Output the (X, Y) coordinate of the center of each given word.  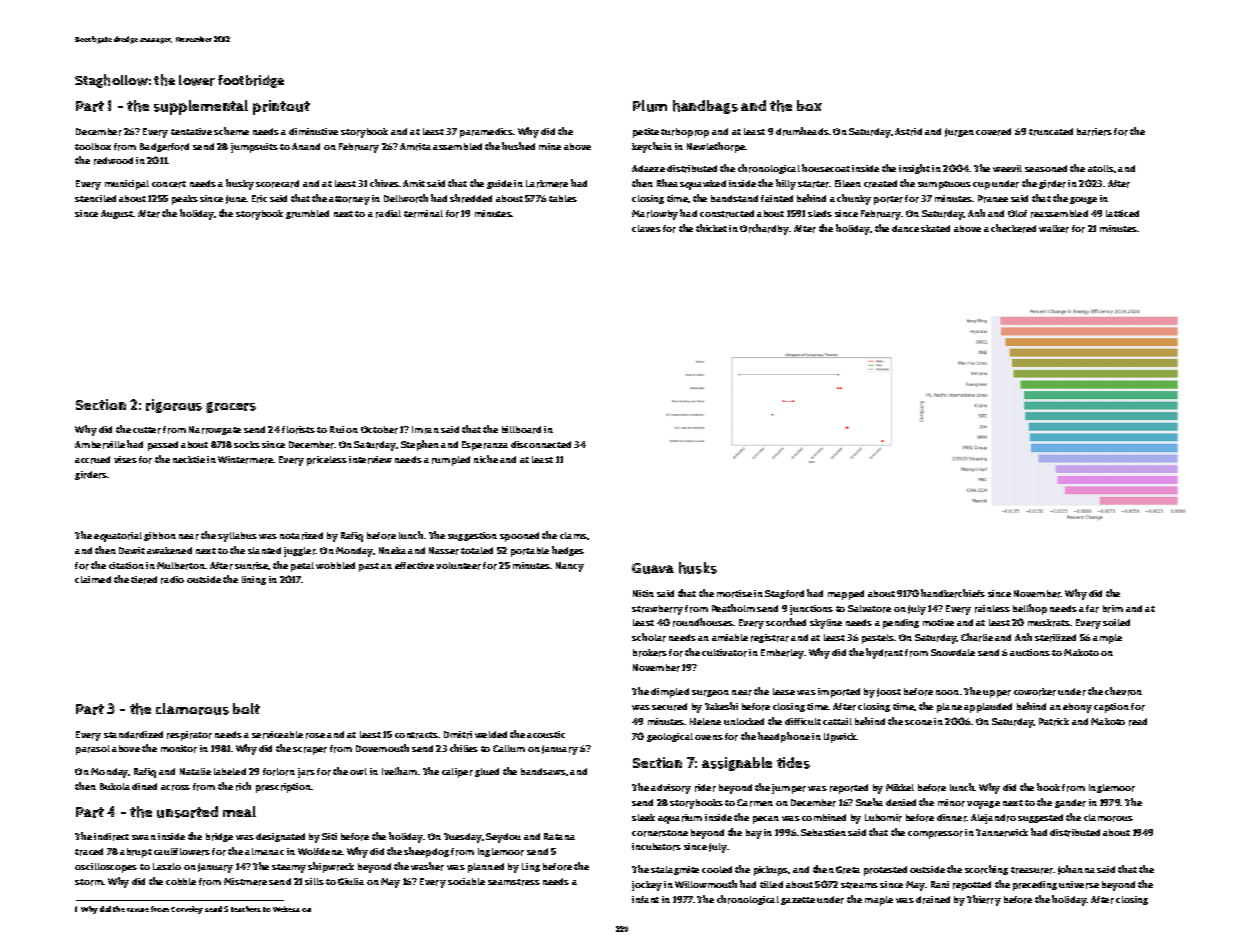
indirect (111, 837)
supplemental (201, 107)
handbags (705, 107)
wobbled (335, 565)
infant (645, 899)
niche (486, 459)
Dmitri (458, 735)
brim (1113, 609)
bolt (246, 708)
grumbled (307, 214)
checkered (1013, 228)
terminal (423, 214)
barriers (1094, 132)
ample (1107, 639)
